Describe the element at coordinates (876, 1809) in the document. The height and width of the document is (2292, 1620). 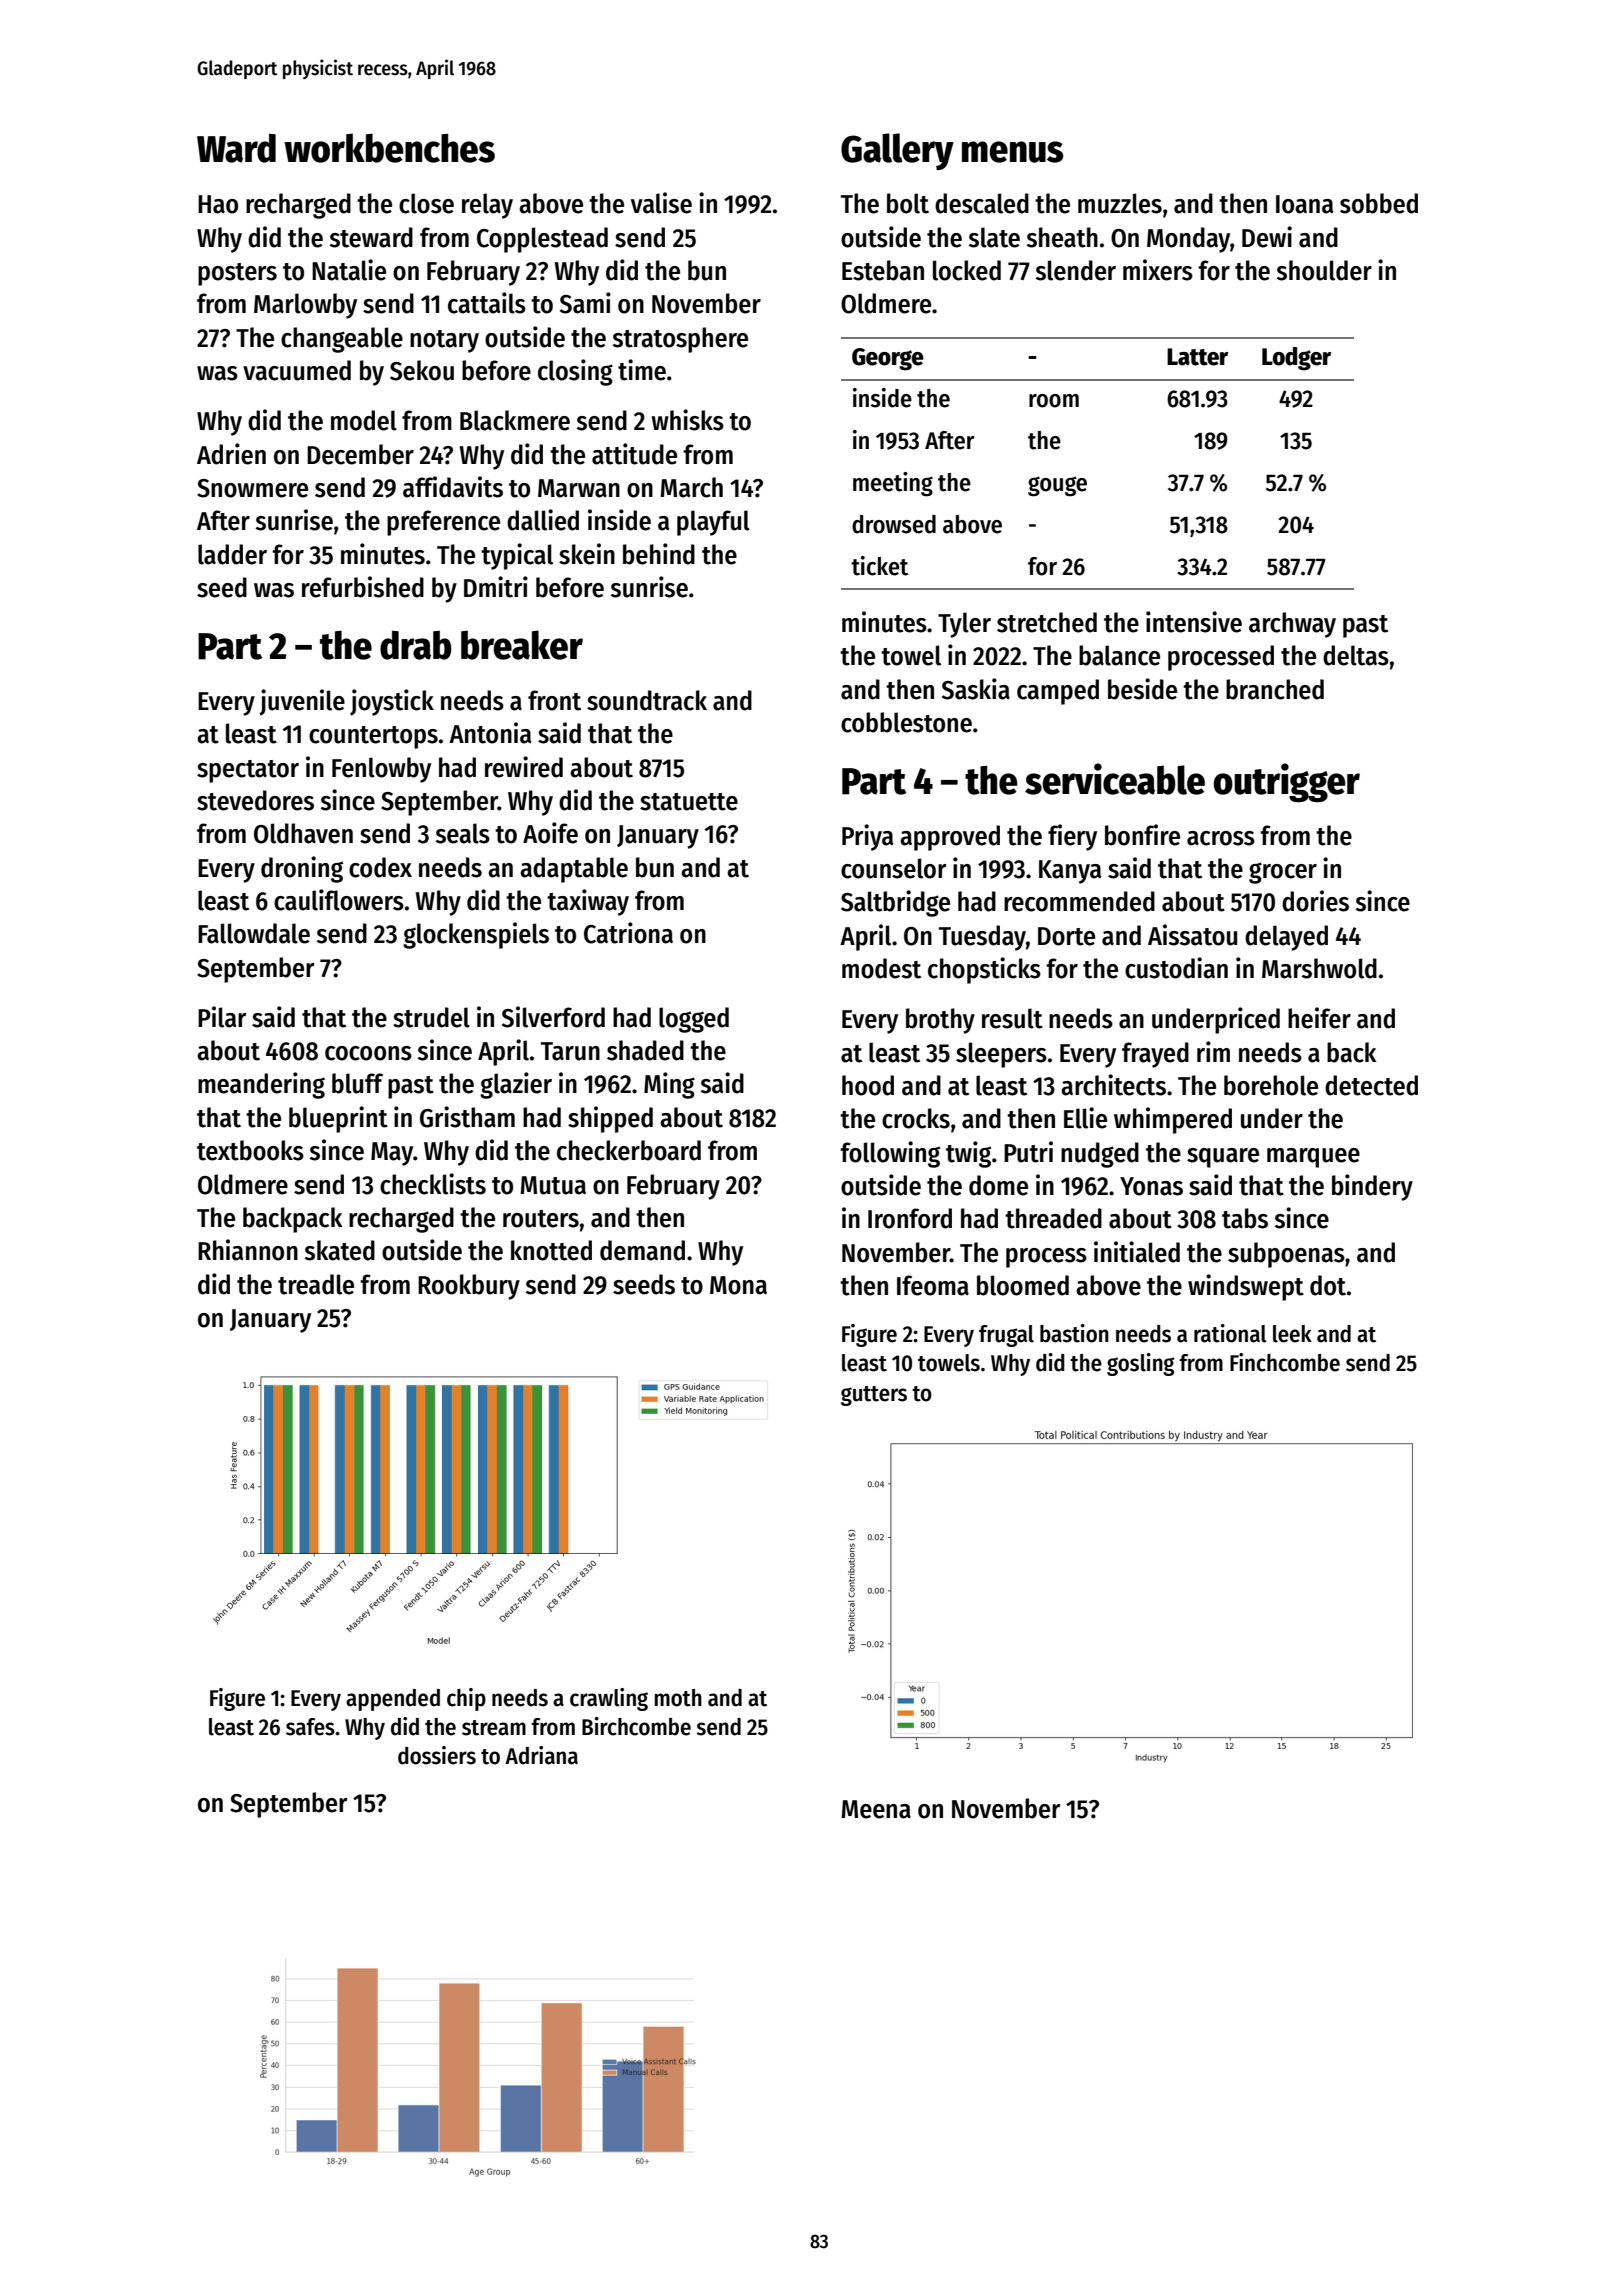
I see `Meena` at that location.
